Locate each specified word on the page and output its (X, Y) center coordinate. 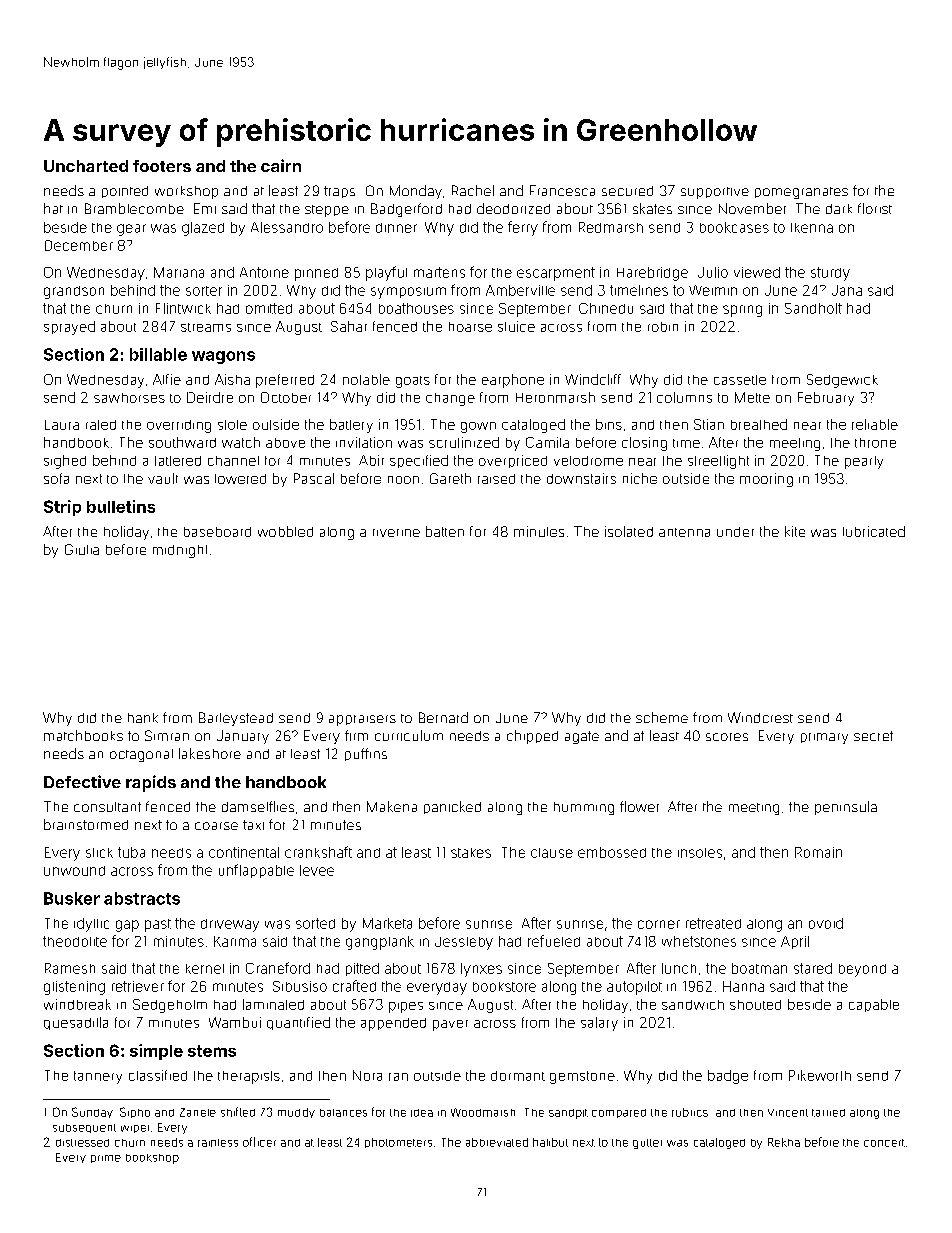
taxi (253, 825)
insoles (700, 853)
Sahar (349, 326)
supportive (715, 193)
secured (627, 191)
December (79, 245)
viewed (757, 272)
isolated (629, 531)
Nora (367, 1075)
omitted (269, 308)
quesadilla (76, 1023)
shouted (755, 1005)
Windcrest (760, 717)
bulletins (121, 506)
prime (106, 1159)
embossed (612, 852)
